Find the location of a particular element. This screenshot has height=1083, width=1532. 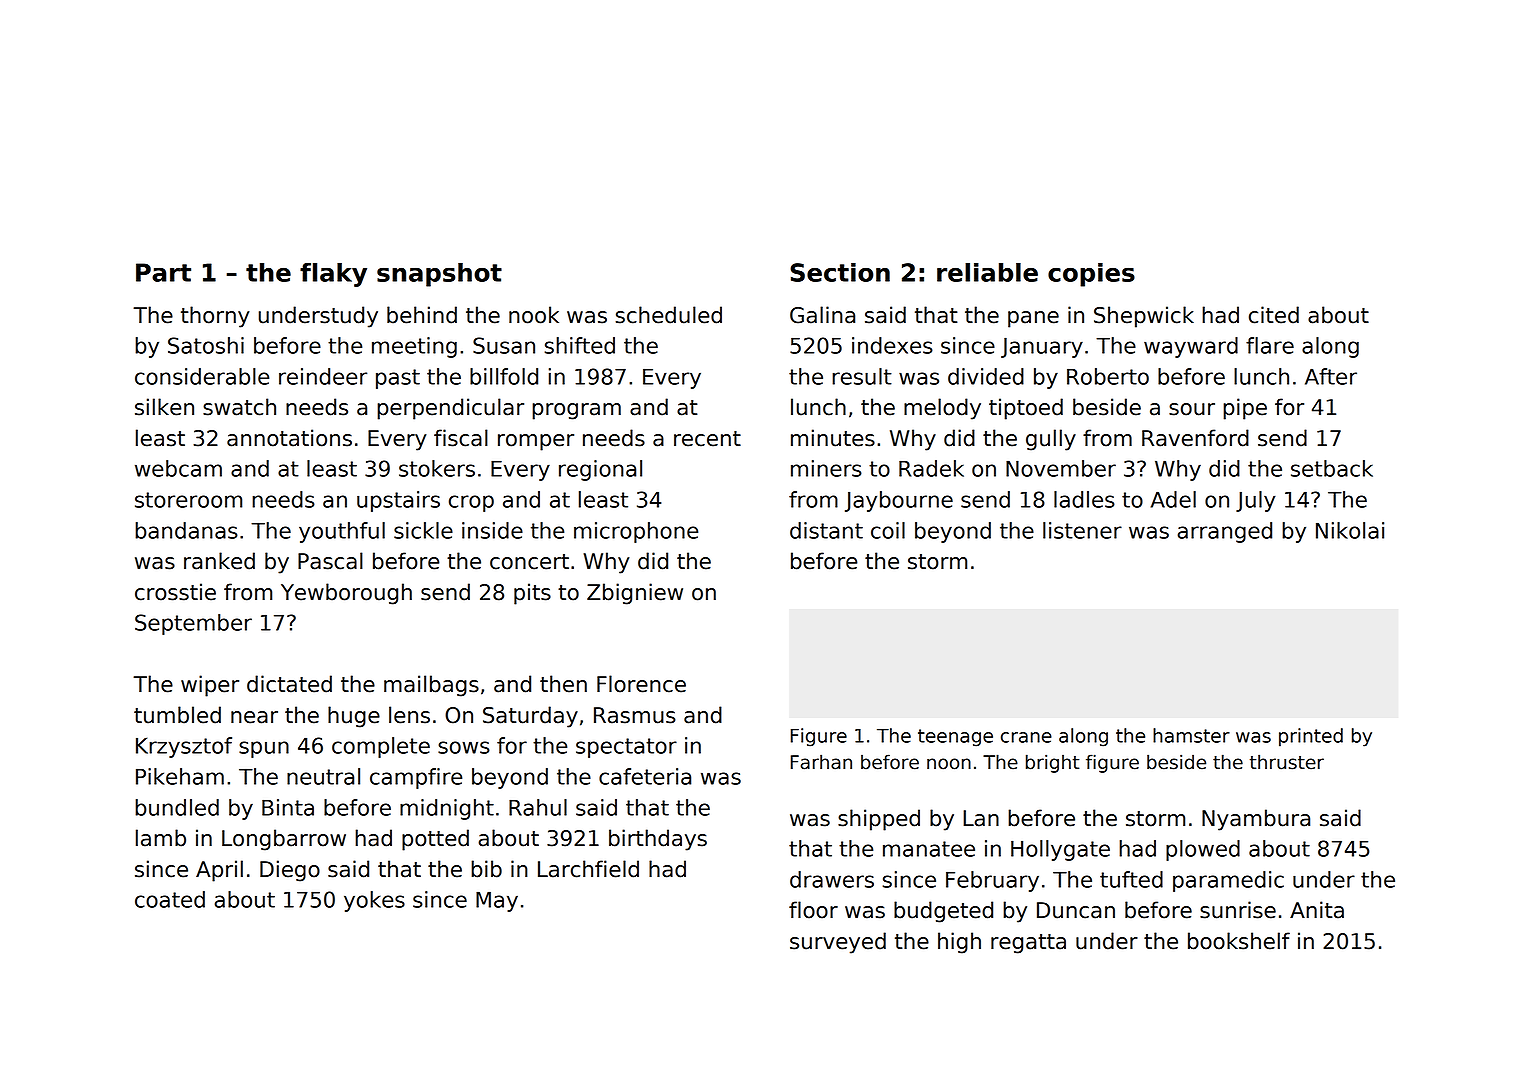

hamster is located at coordinates (1191, 735).
